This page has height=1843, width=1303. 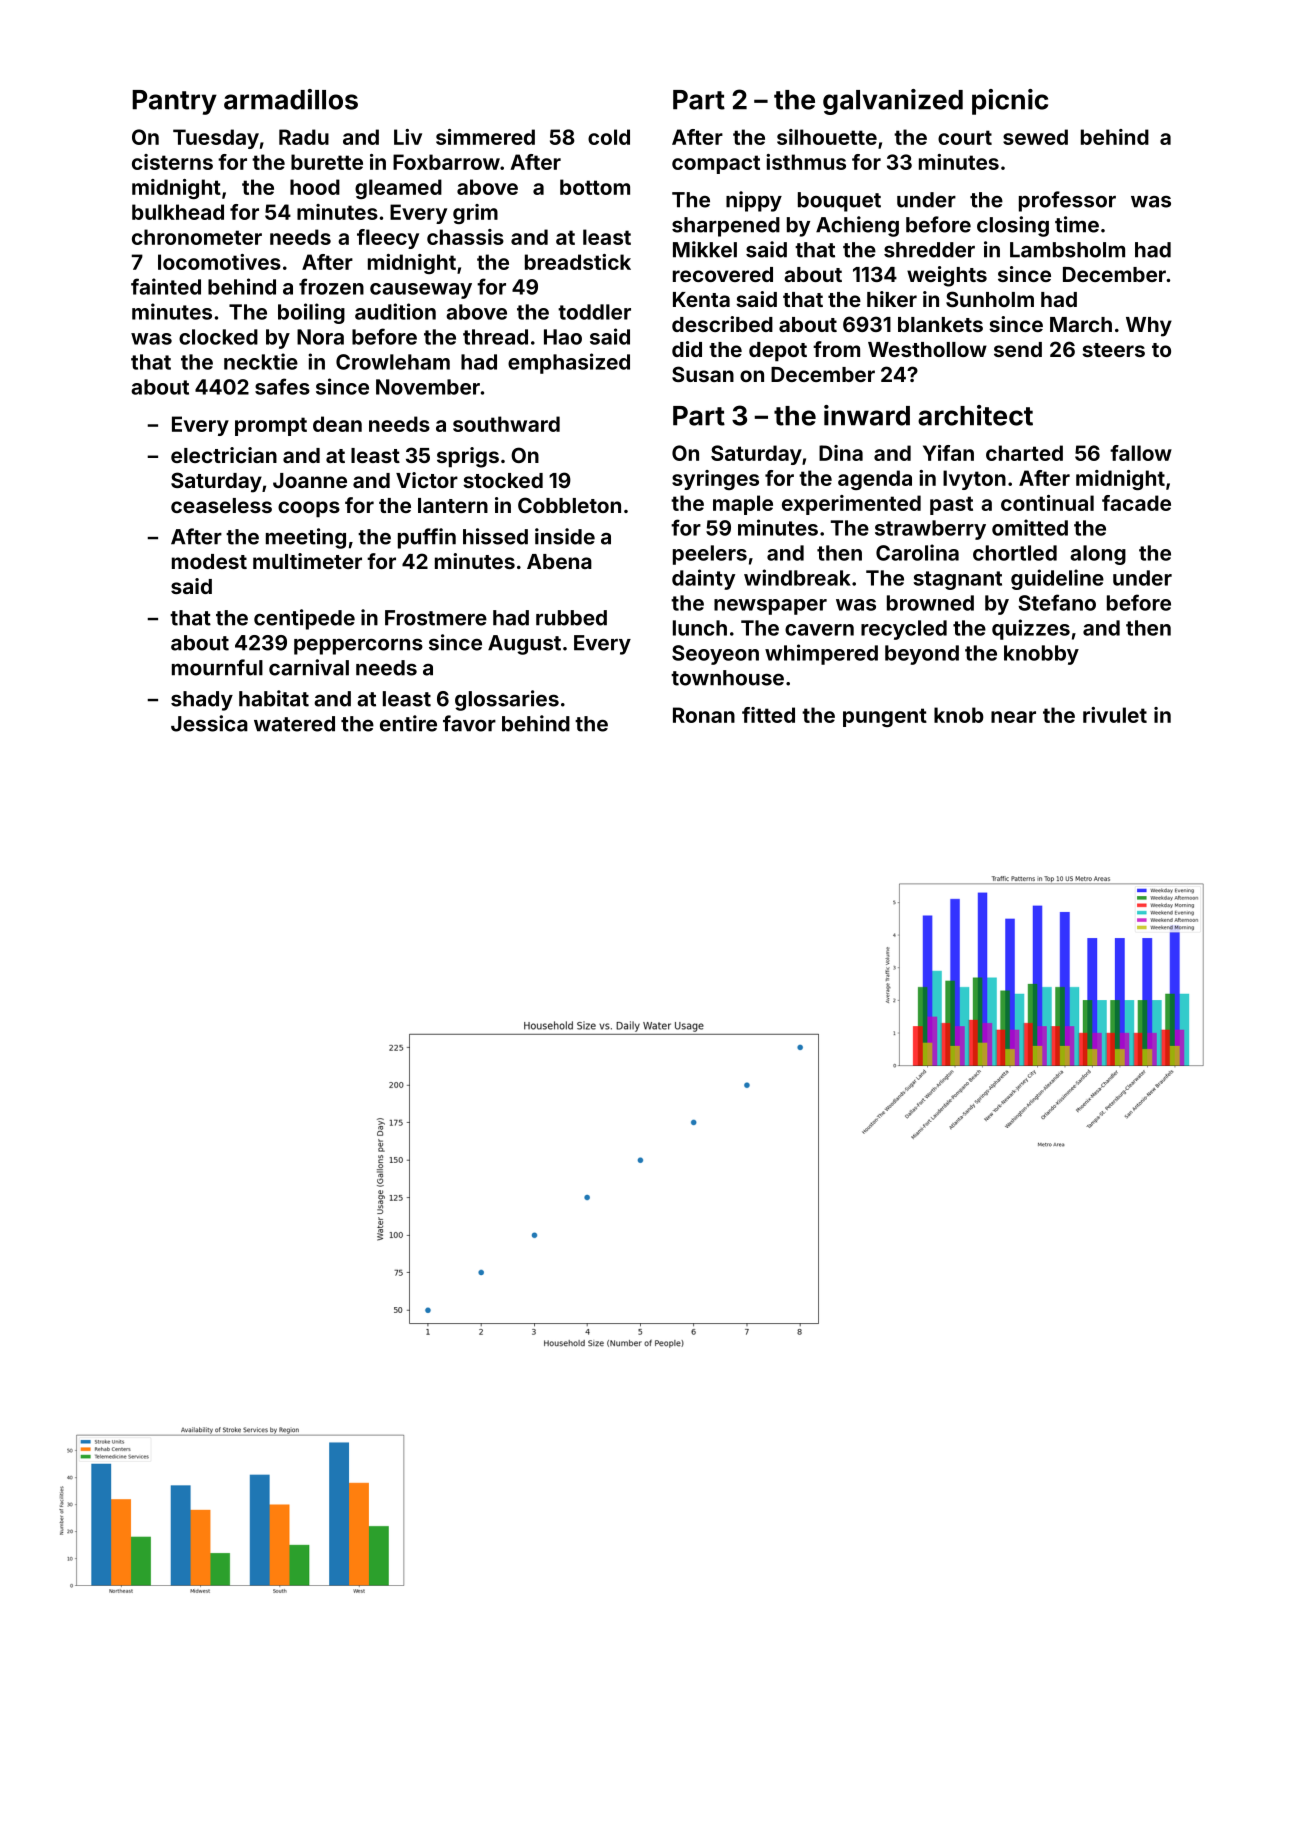 I want to click on lunch, so click(x=700, y=628).
